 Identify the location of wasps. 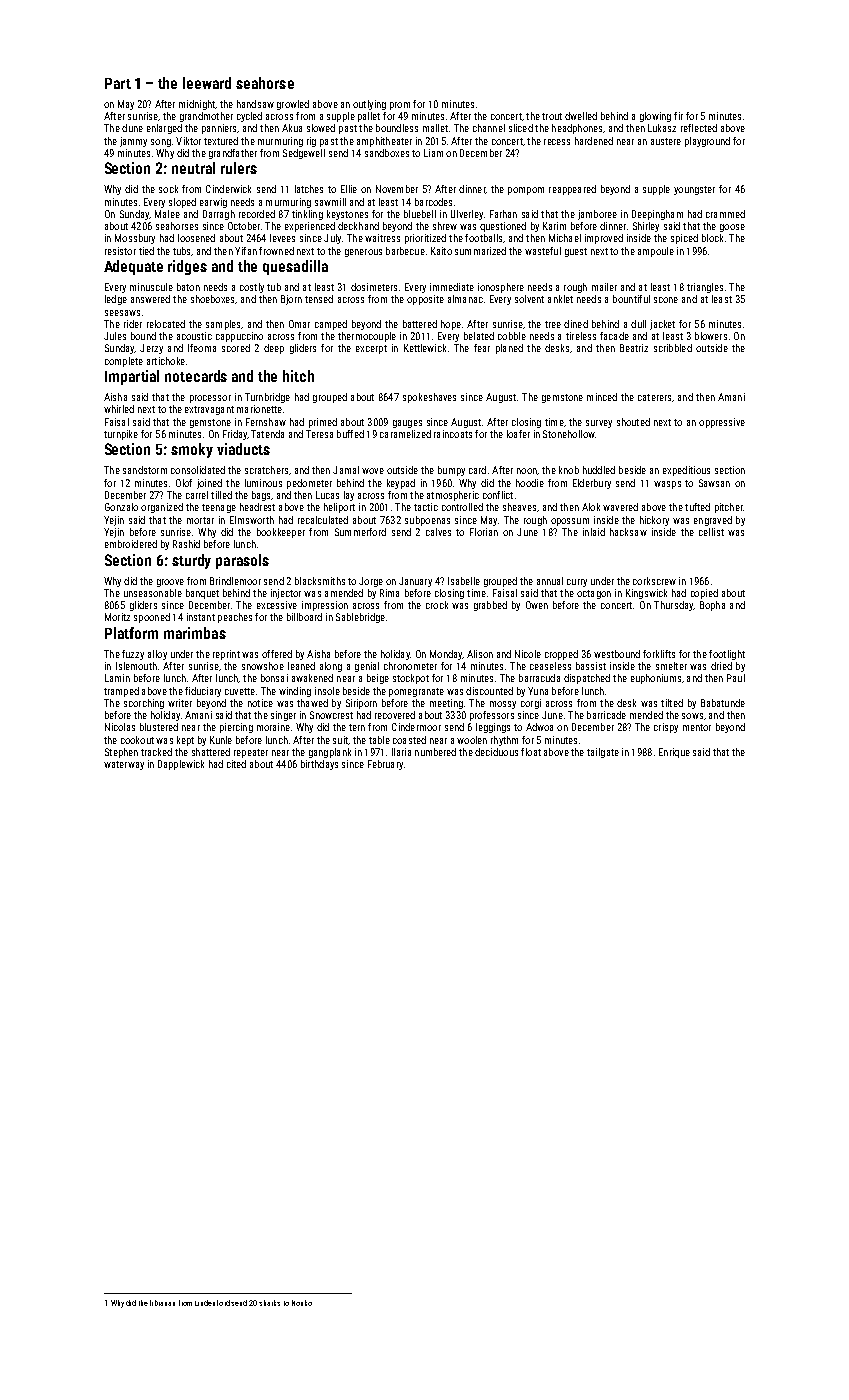
(667, 485).
